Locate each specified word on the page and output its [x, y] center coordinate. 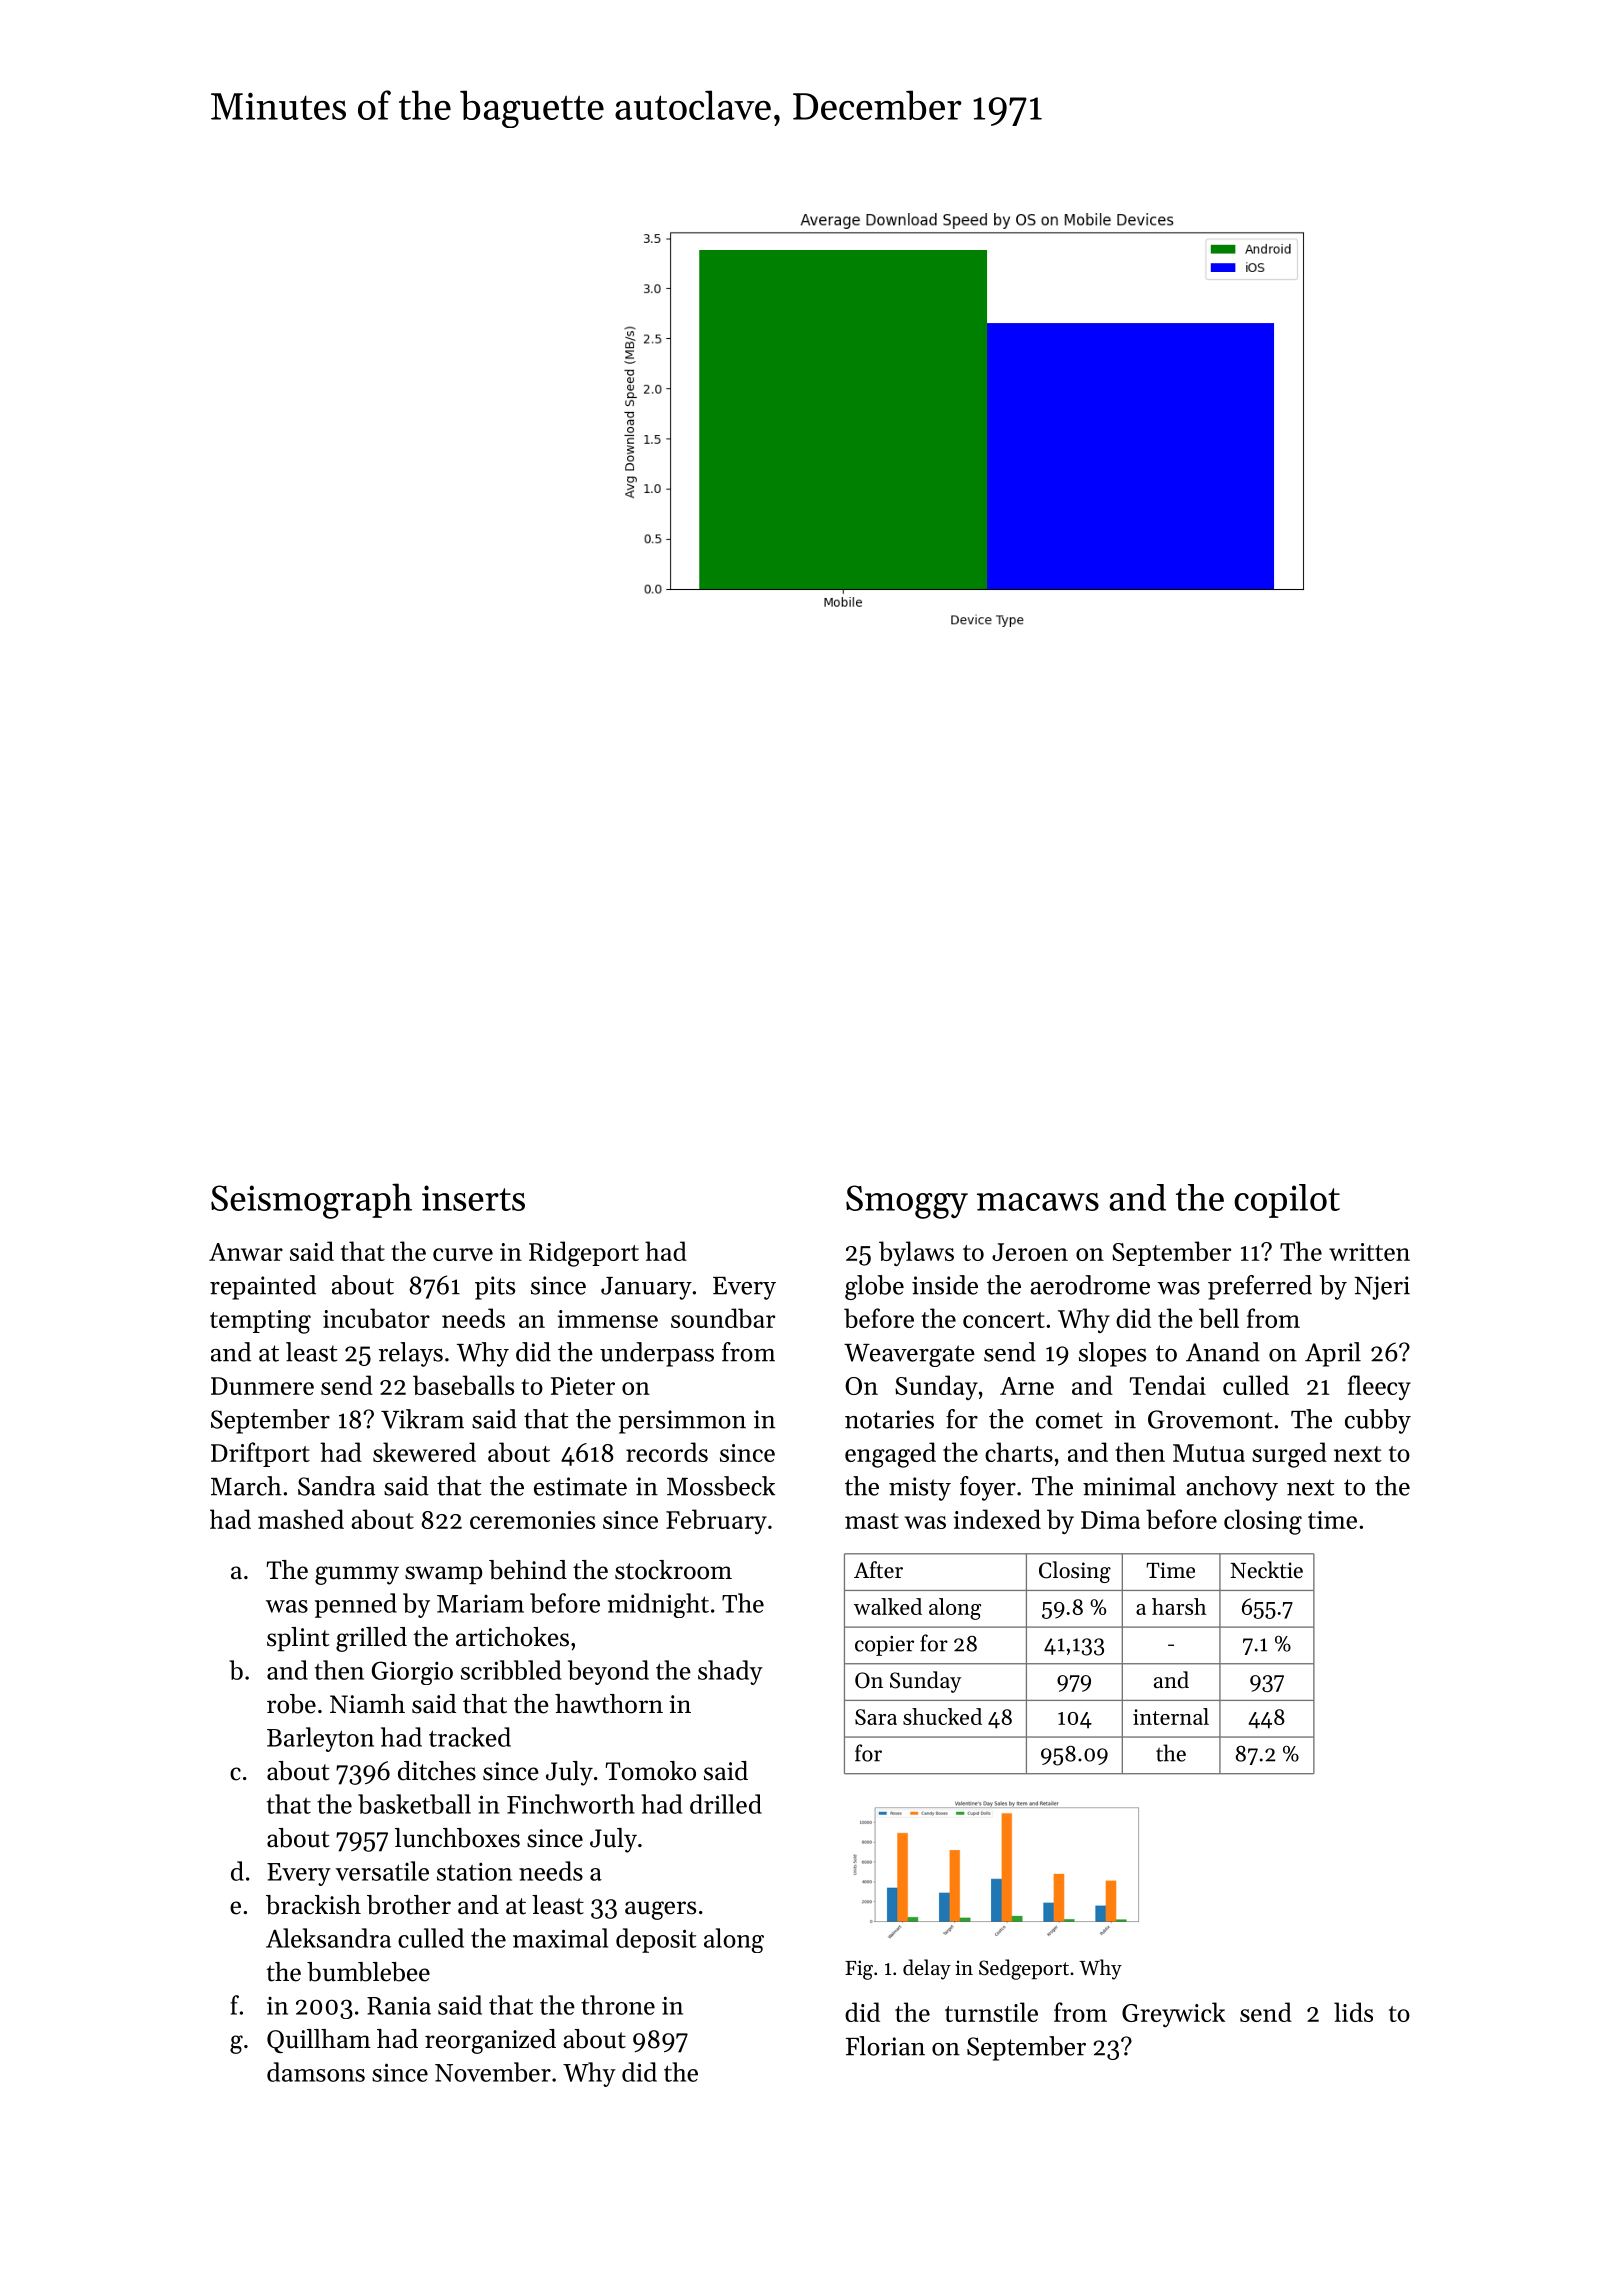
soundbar [723, 1318]
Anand [1223, 1352]
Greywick [1173, 2014]
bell [1219, 1318]
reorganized [490, 2041]
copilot [1287, 1201]
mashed [301, 1519]
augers [660, 1910]
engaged [890, 1455]
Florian [885, 2046]
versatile [382, 1871]
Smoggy [907, 1202]
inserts [473, 1198]
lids [1353, 2012]
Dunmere [262, 1386]
